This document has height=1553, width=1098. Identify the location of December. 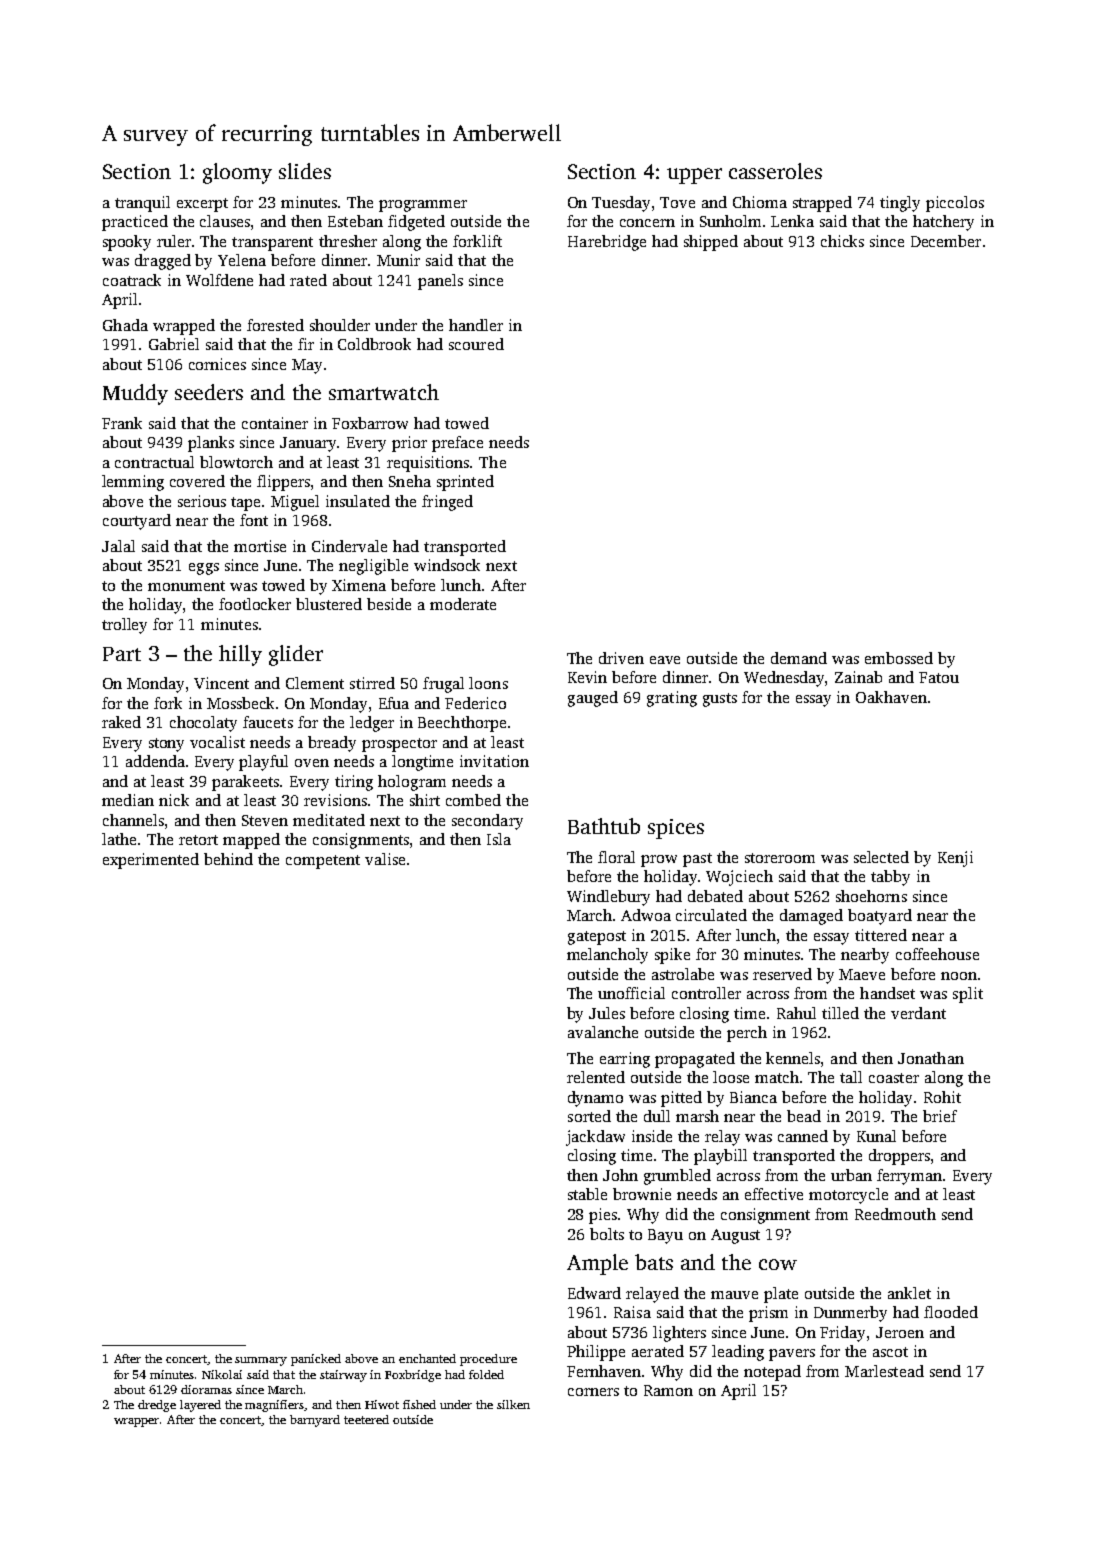
(946, 241).
